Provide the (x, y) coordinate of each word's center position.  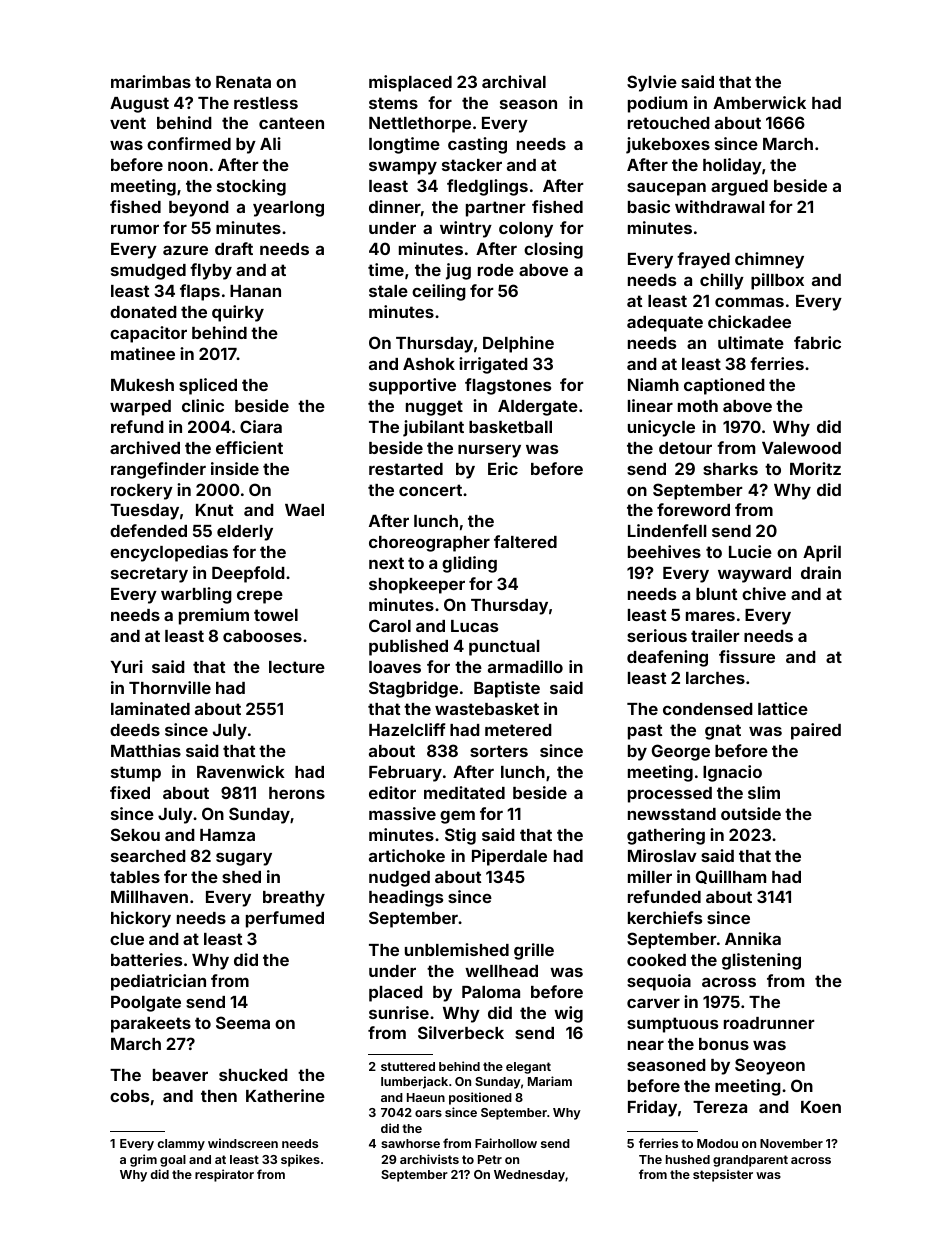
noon (188, 166)
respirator (224, 1175)
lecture (297, 667)
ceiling (439, 292)
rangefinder (158, 470)
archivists (429, 1159)
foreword (693, 509)
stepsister (723, 1175)
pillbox (777, 281)
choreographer (429, 544)
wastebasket (487, 709)
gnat (723, 732)
